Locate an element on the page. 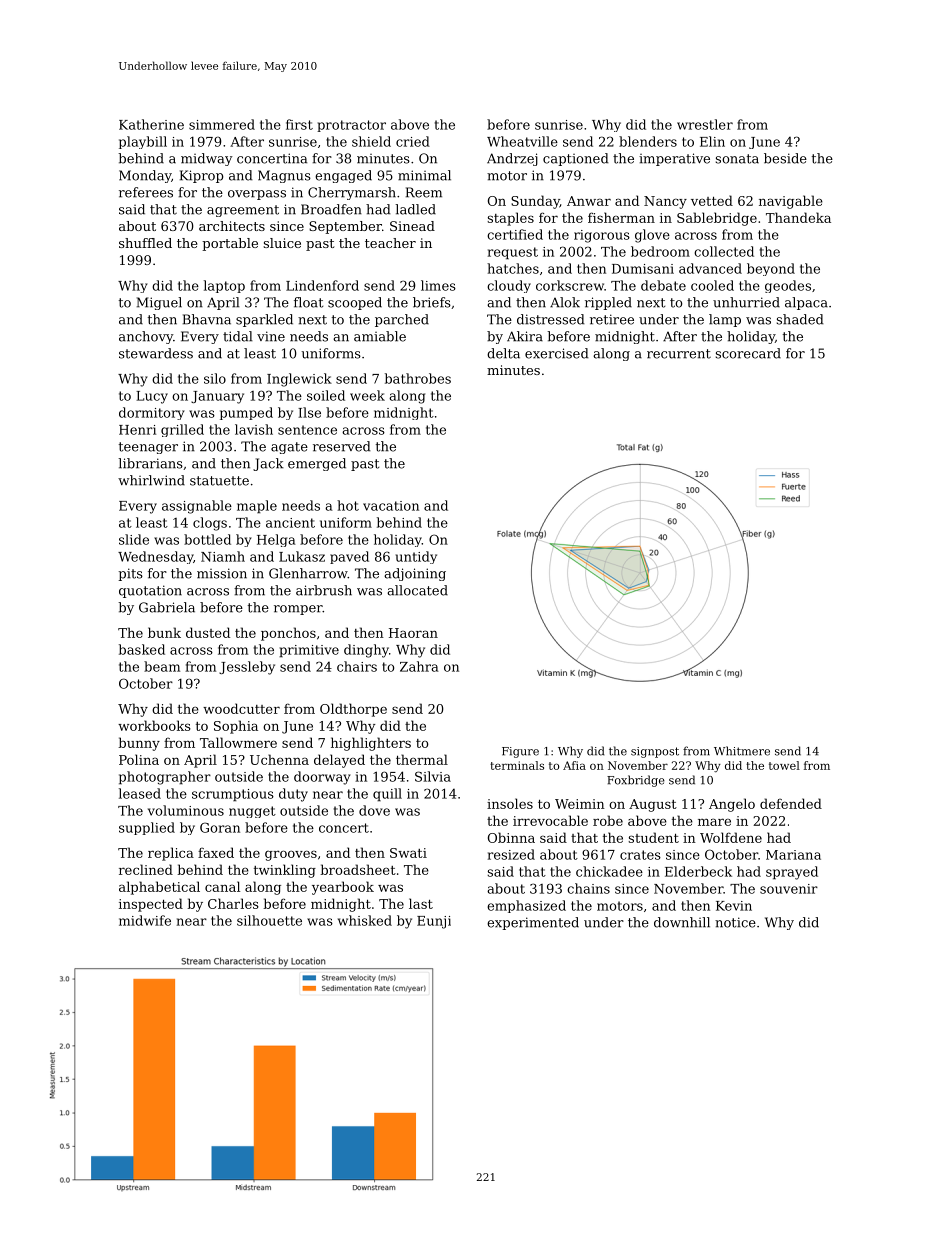 The image size is (952, 1233). distressed is located at coordinates (551, 319).
